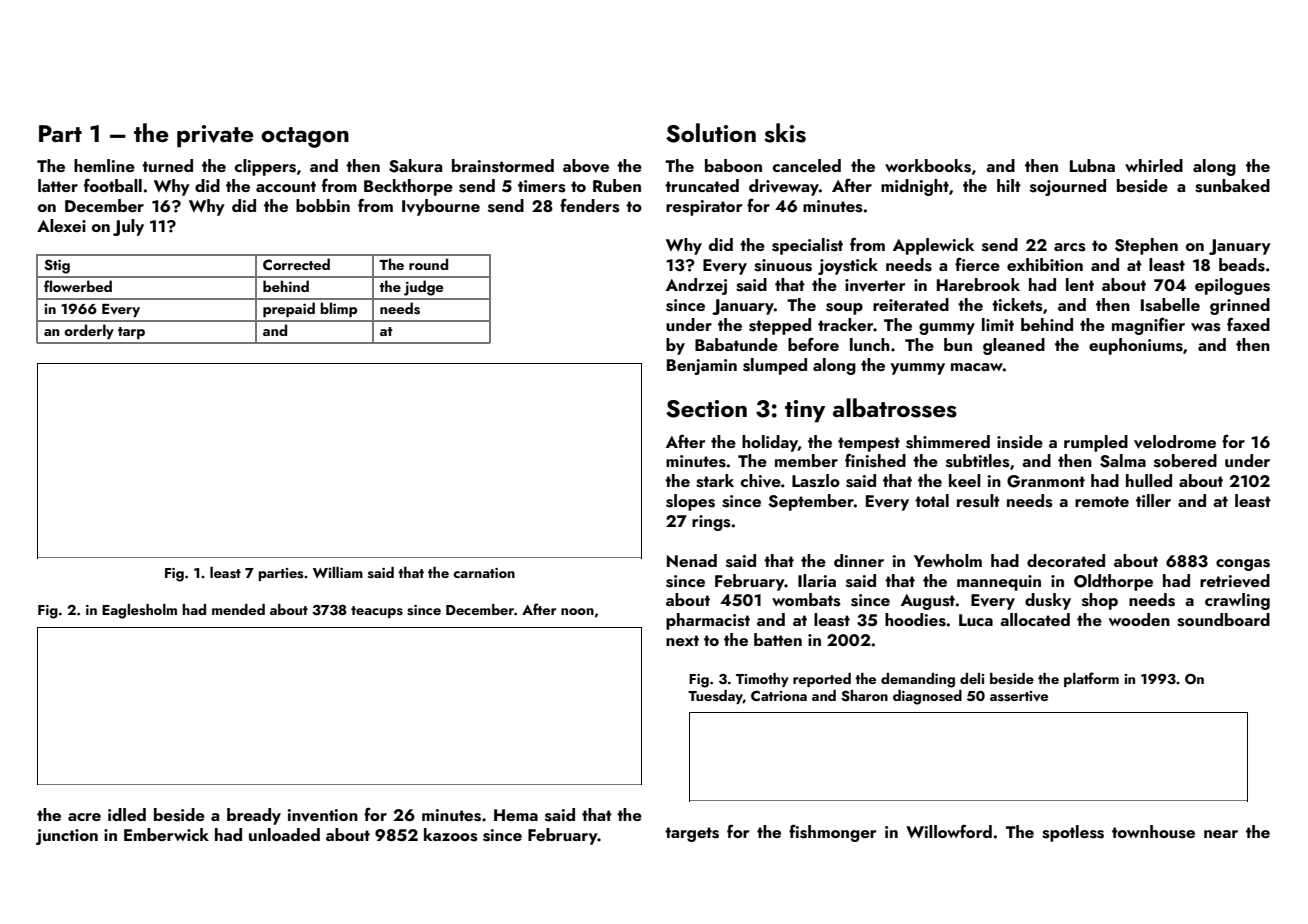 The height and width of the screenshot is (924, 1308). Describe the element at coordinates (1154, 165) in the screenshot. I see `whirled` at that location.
